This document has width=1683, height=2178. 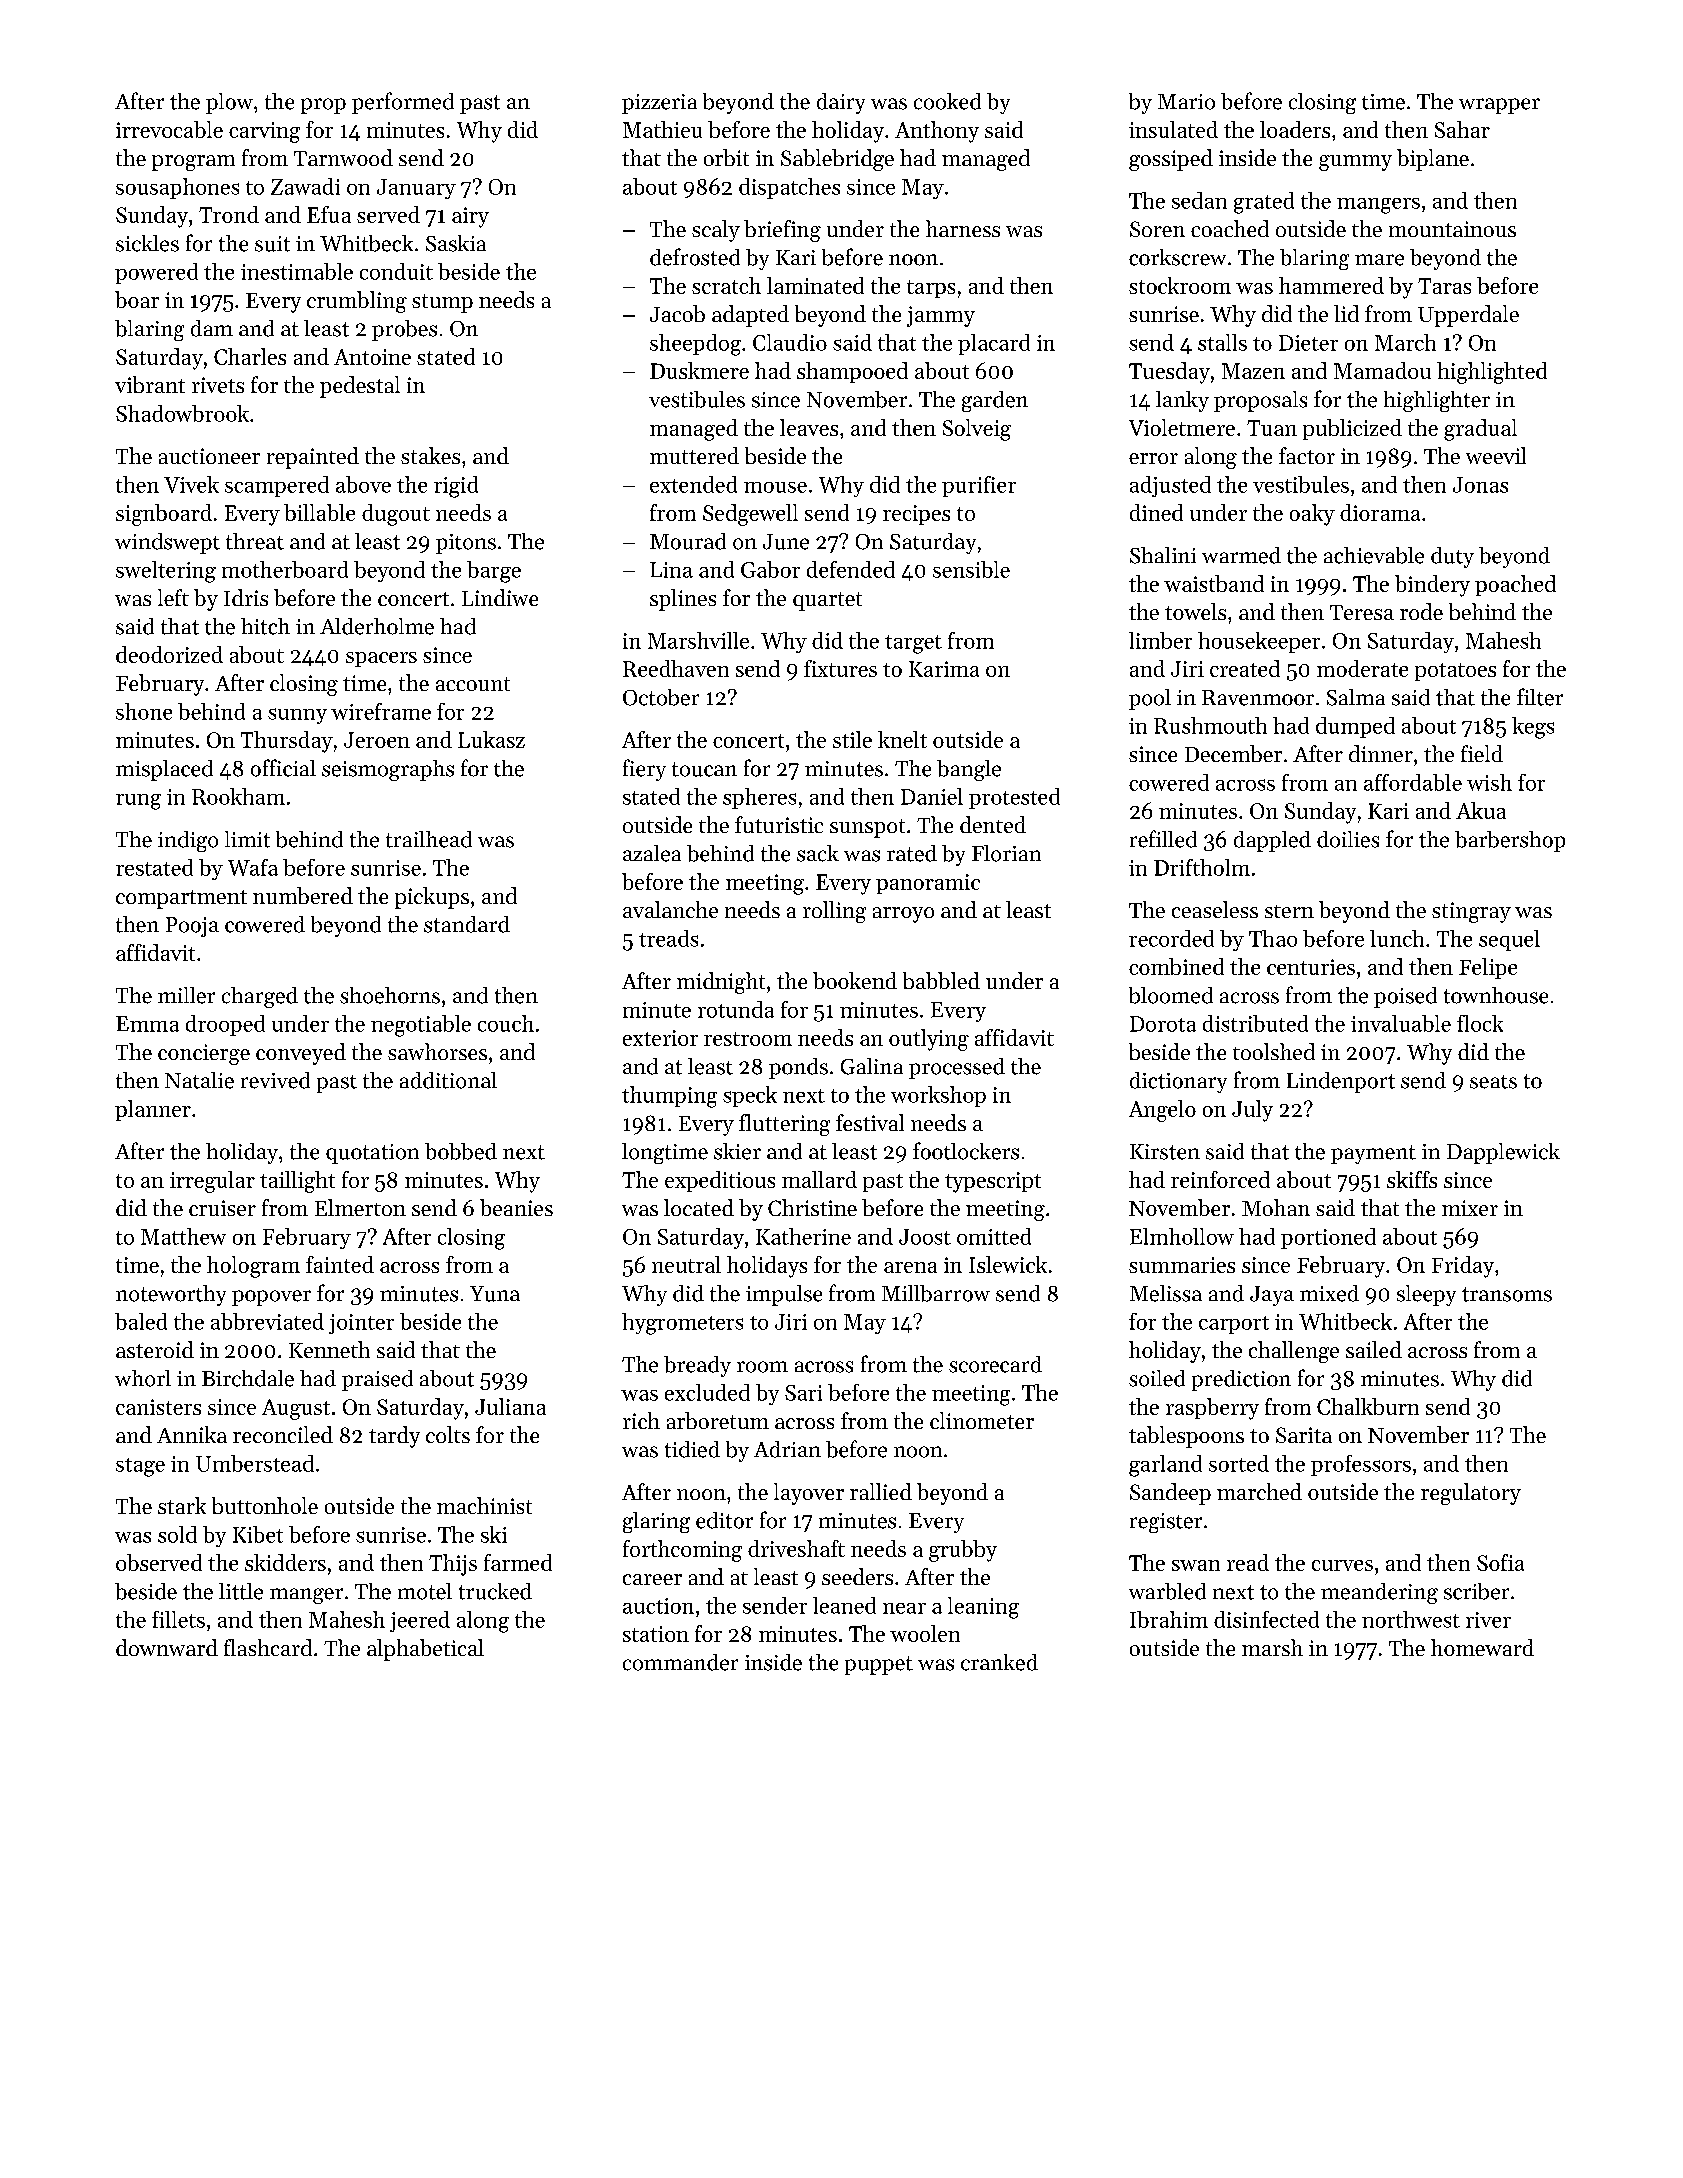 I want to click on fillets, so click(x=178, y=1619).
